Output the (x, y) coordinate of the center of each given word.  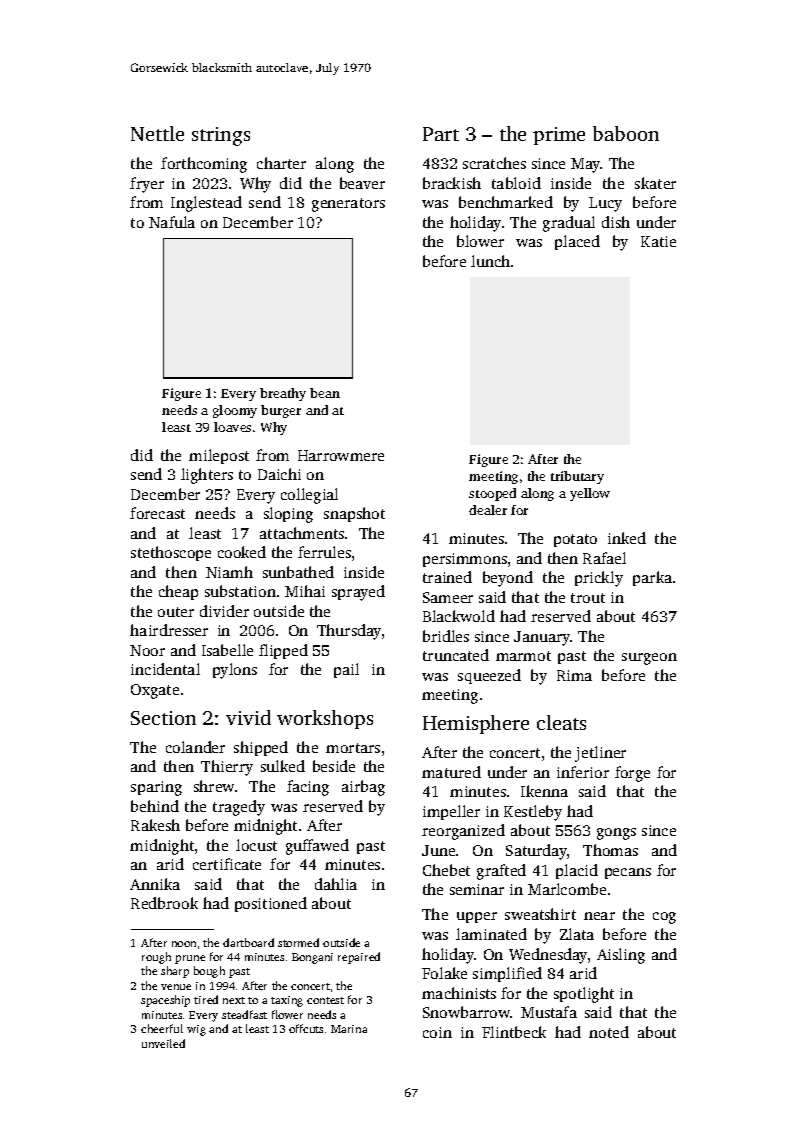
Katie (658, 241)
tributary (577, 477)
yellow (590, 494)
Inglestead (206, 204)
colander (195, 747)
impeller (451, 812)
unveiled (163, 1043)
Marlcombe (567, 889)
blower (480, 241)
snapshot (354, 514)
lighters (207, 476)
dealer (488, 510)
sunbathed (298, 572)
